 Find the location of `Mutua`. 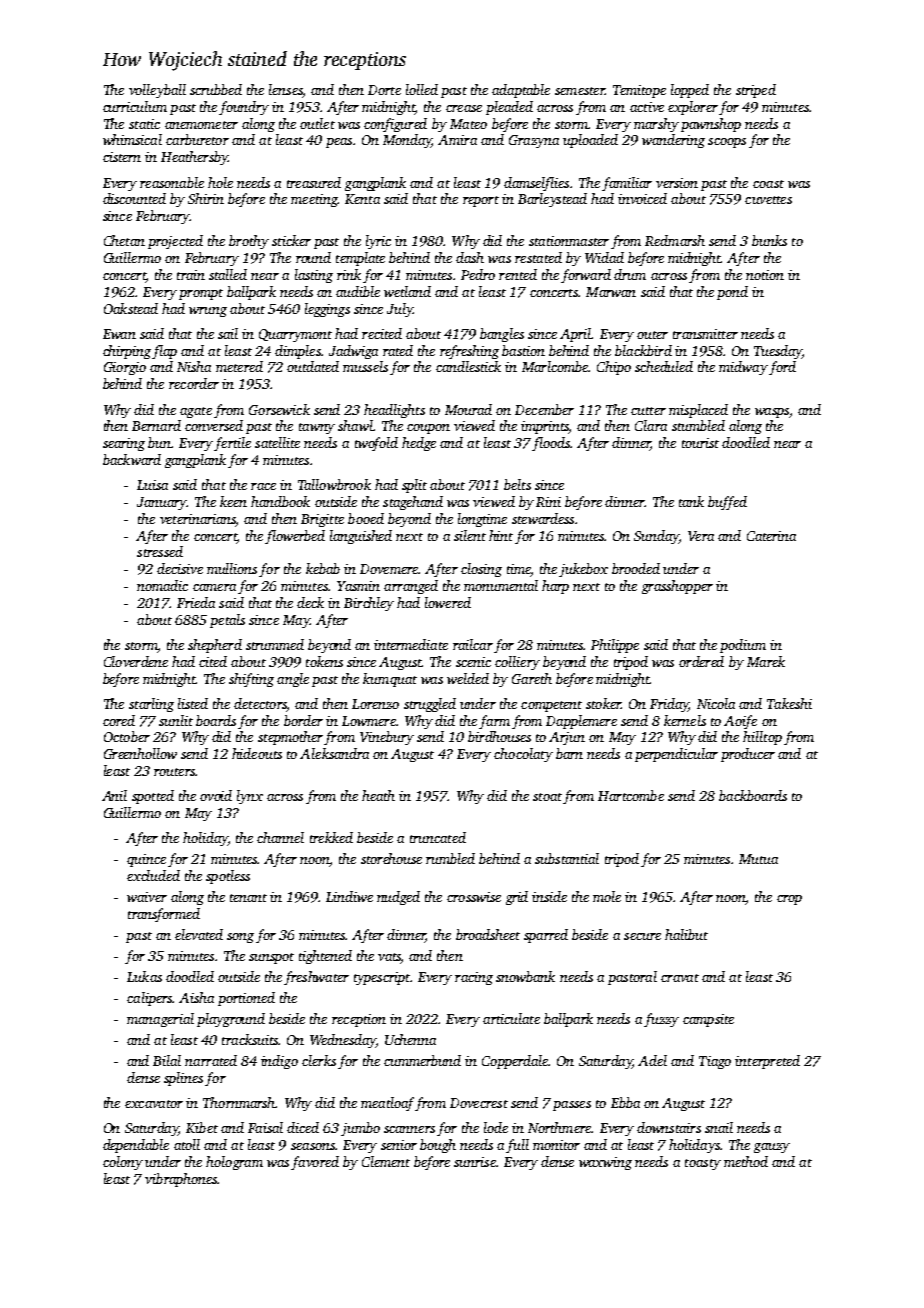

Mutua is located at coordinates (758, 859).
